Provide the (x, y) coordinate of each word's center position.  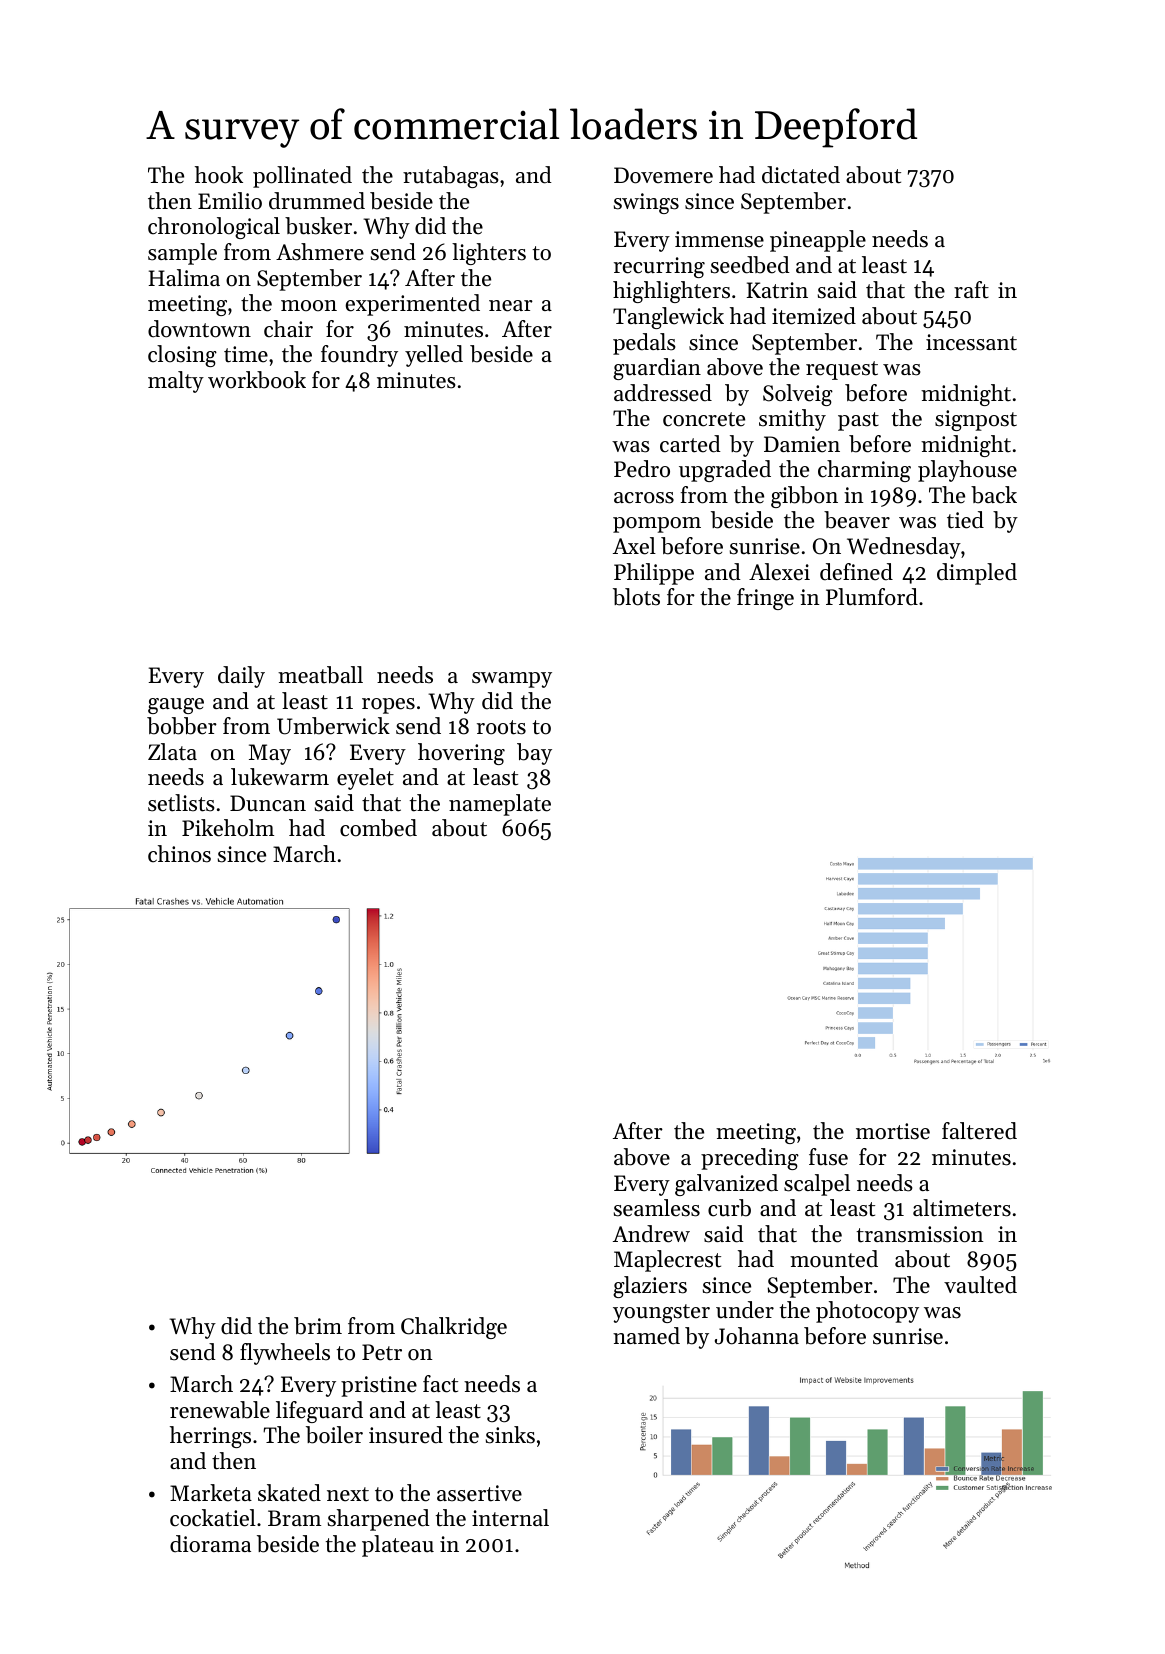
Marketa (211, 1493)
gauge (176, 706)
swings (646, 203)
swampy (512, 680)
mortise (893, 1131)
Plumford (872, 597)
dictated (801, 175)
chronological (214, 228)
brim (318, 1326)
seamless (657, 1208)
